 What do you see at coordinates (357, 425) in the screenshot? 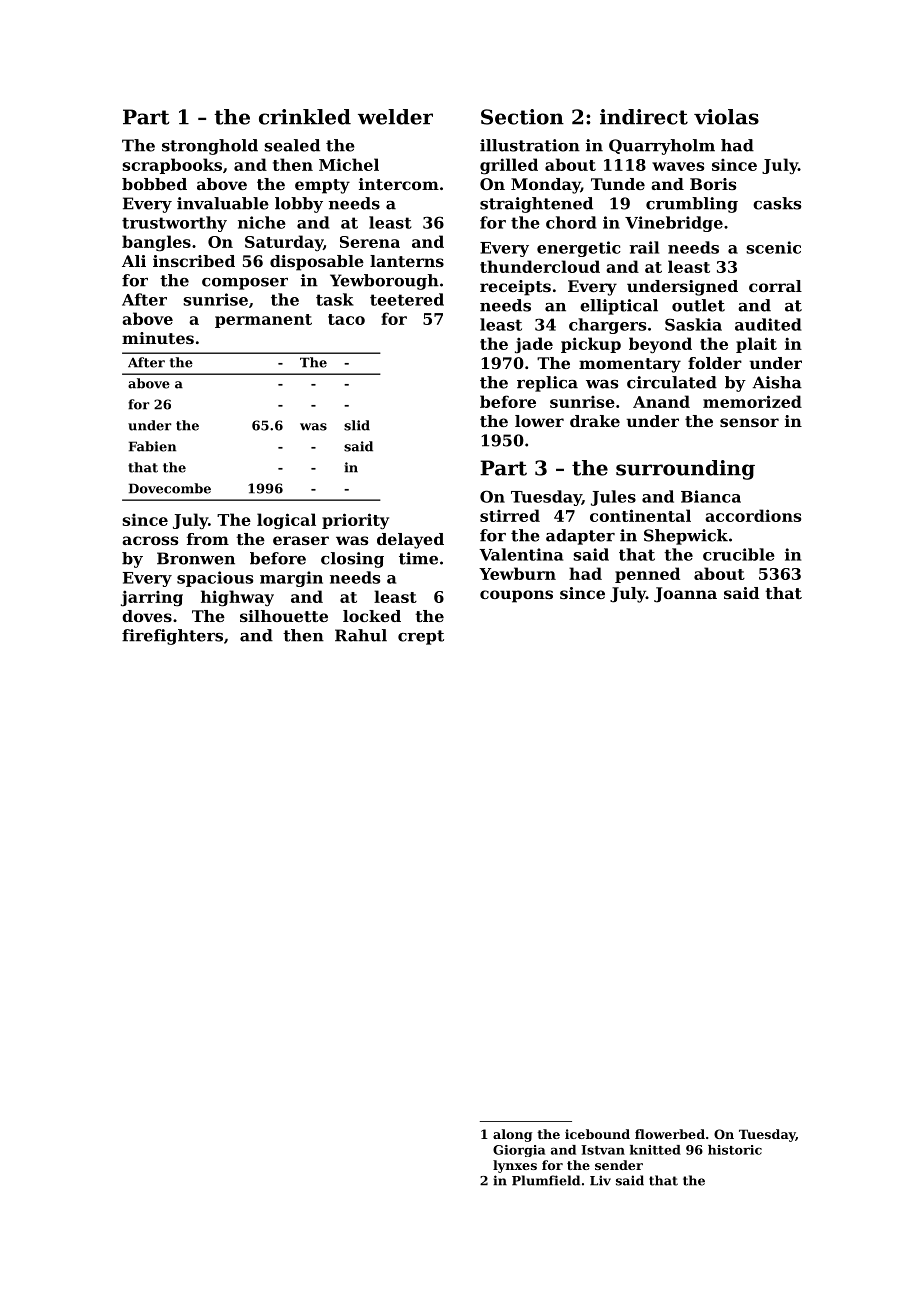
I see `slid` at bounding box center [357, 425].
